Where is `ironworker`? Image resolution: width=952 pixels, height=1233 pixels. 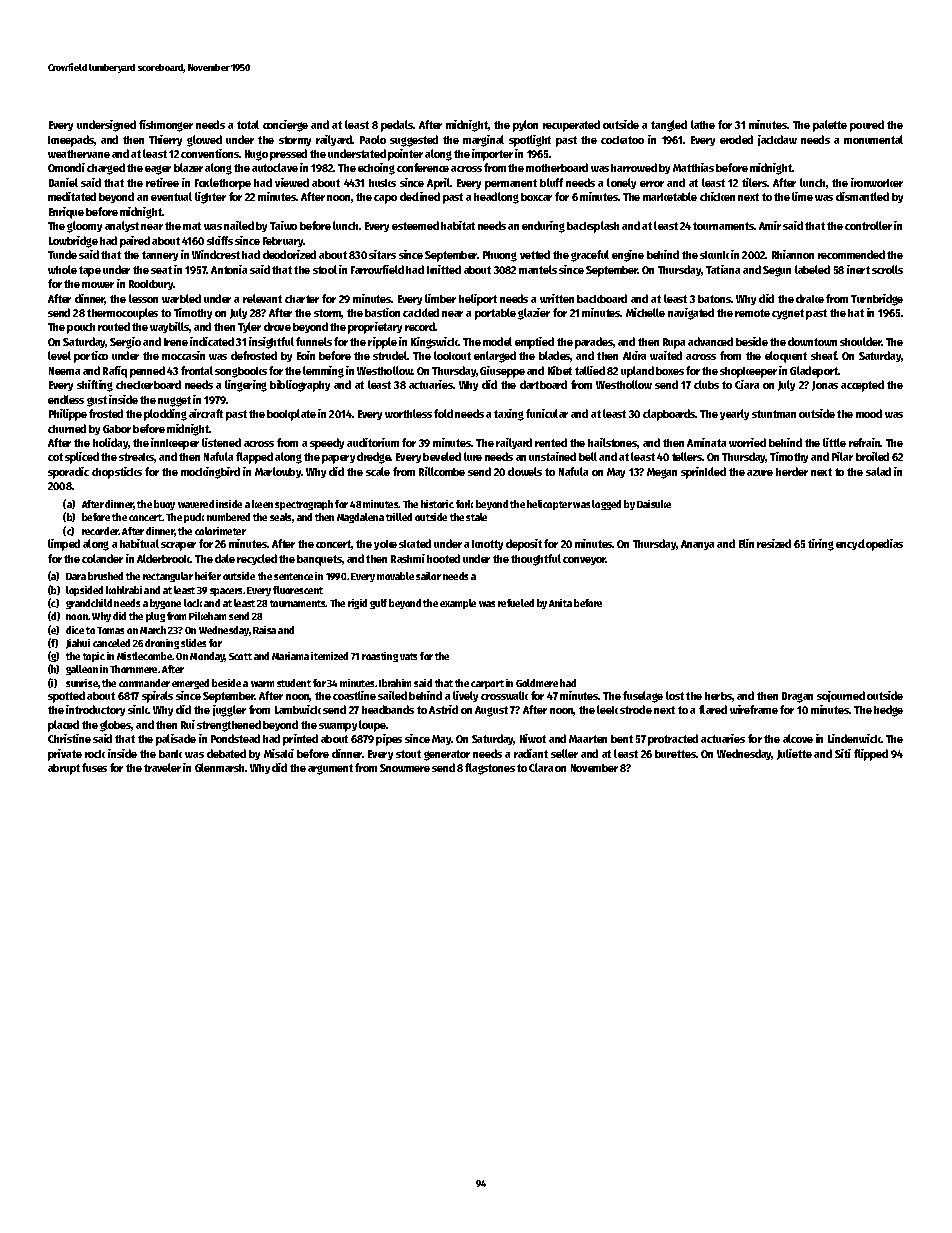
ironworker is located at coordinates (877, 182).
